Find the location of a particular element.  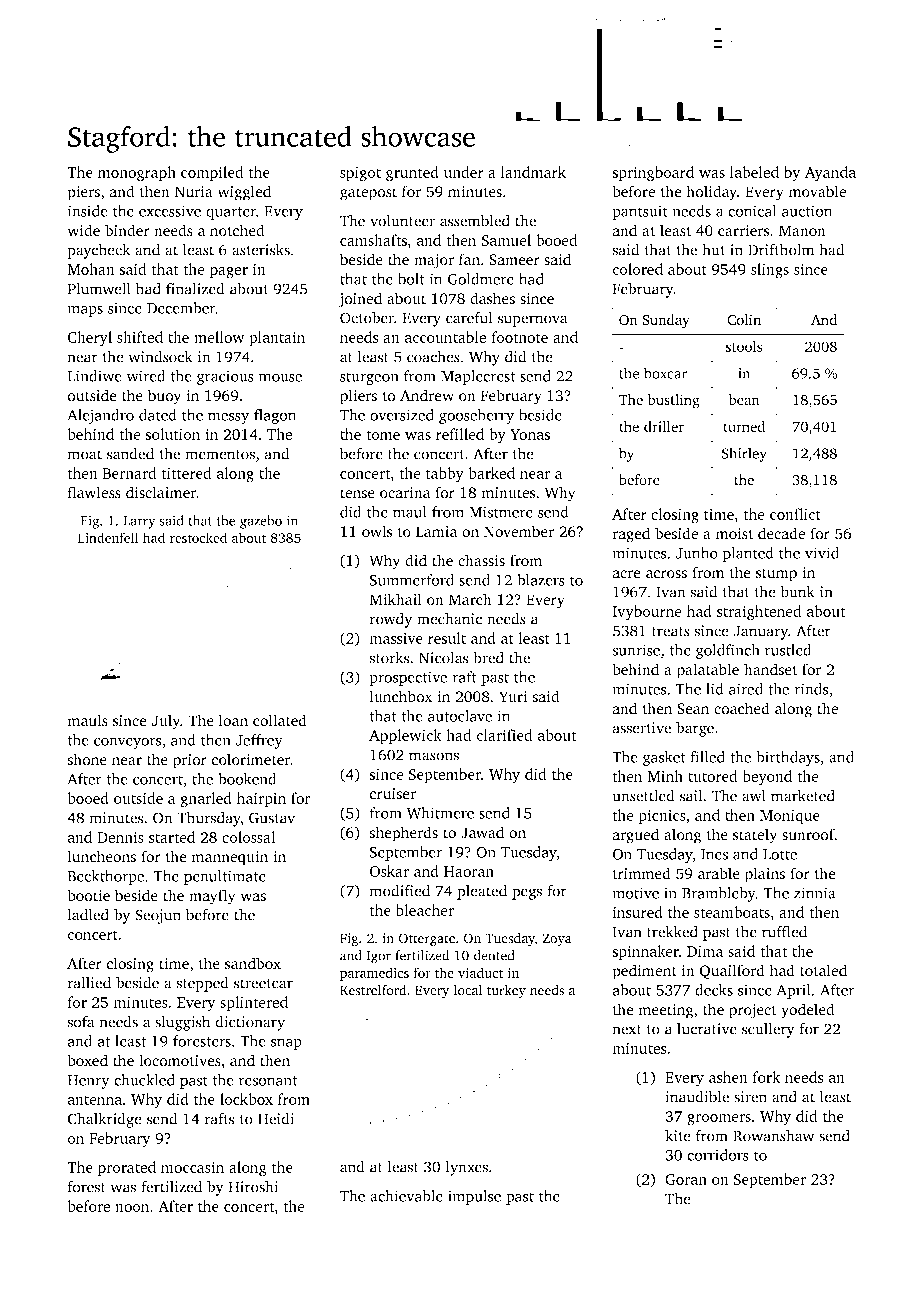

Dennis is located at coordinates (121, 837).
